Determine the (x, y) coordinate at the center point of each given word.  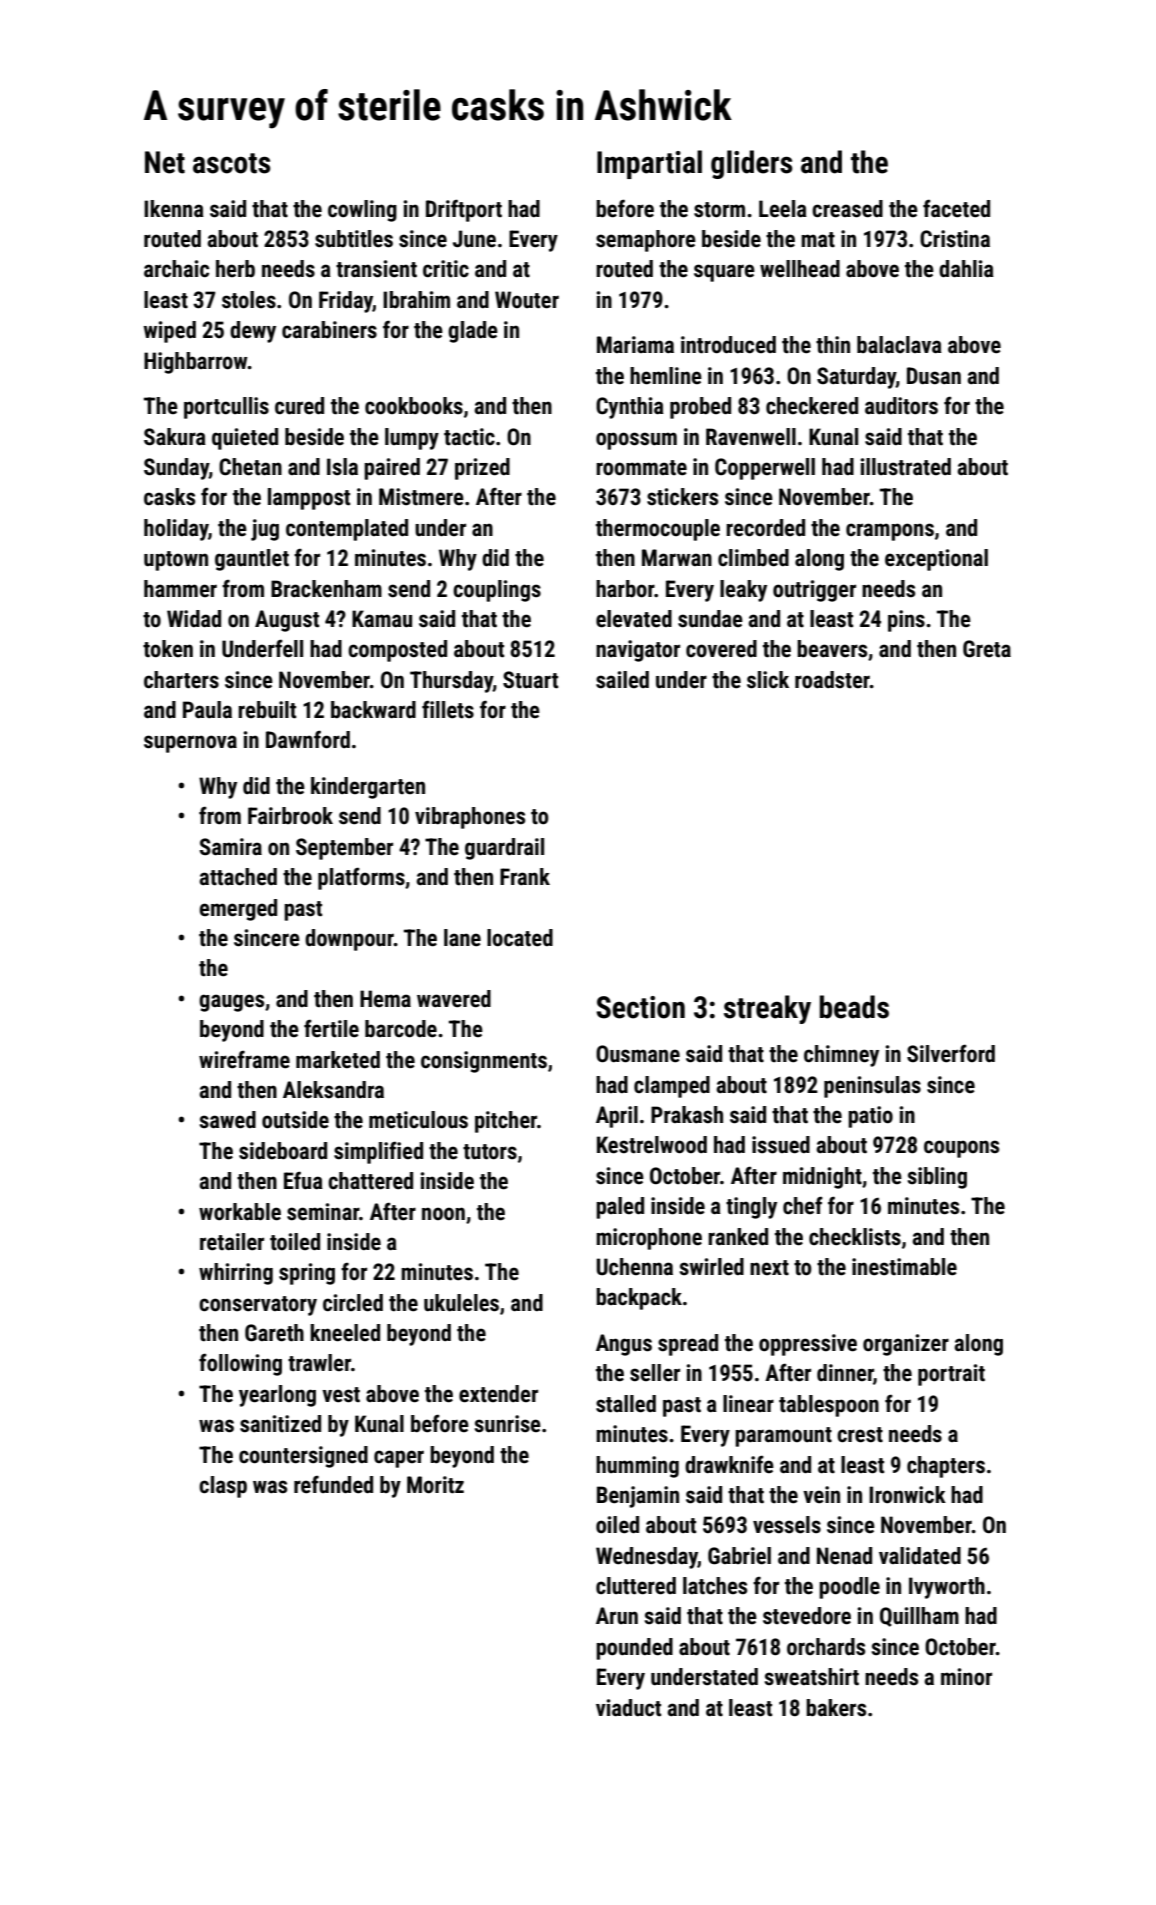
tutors (490, 1152)
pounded (634, 1649)
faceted (956, 208)
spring (307, 1274)
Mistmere (421, 497)
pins (906, 621)
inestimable (904, 1267)
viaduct (628, 1708)
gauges (231, 1003)
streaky (767, 1009)
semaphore (646, 241)
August (287, 621)
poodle (849, 1588)
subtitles (354, 239)
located (520, 938)
